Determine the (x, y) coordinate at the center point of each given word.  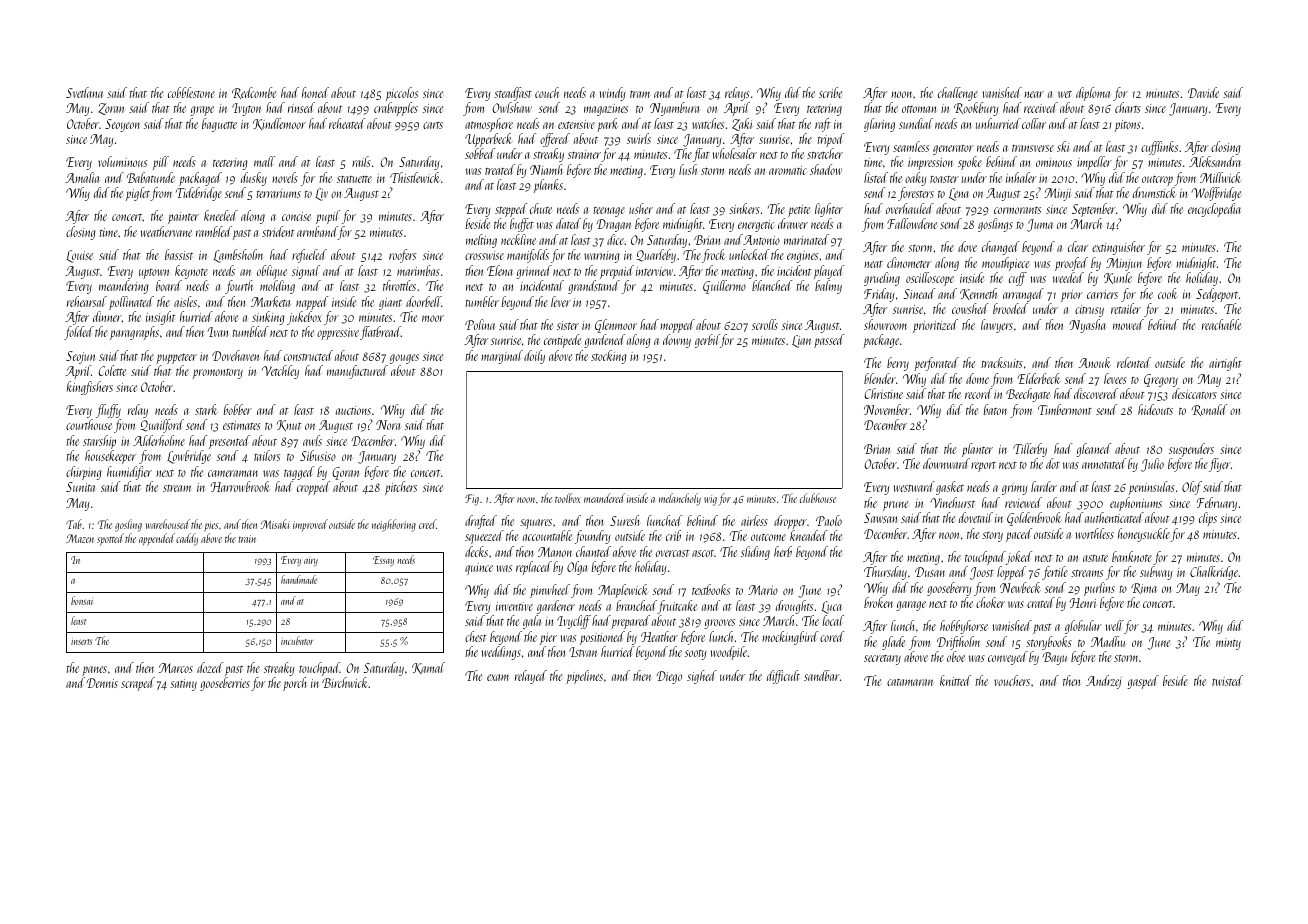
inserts (81, 641)
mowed (1128, 324)
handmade (299, 579)
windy (612, 94)
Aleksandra (1215, 161)
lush (688, 169)
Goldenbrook (1034, 519)
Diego (669, 677)
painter (183, 218)
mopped (677, 326)
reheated (347, 123)
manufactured (357, 372)
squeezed (484, 537)
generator (953, 150)
